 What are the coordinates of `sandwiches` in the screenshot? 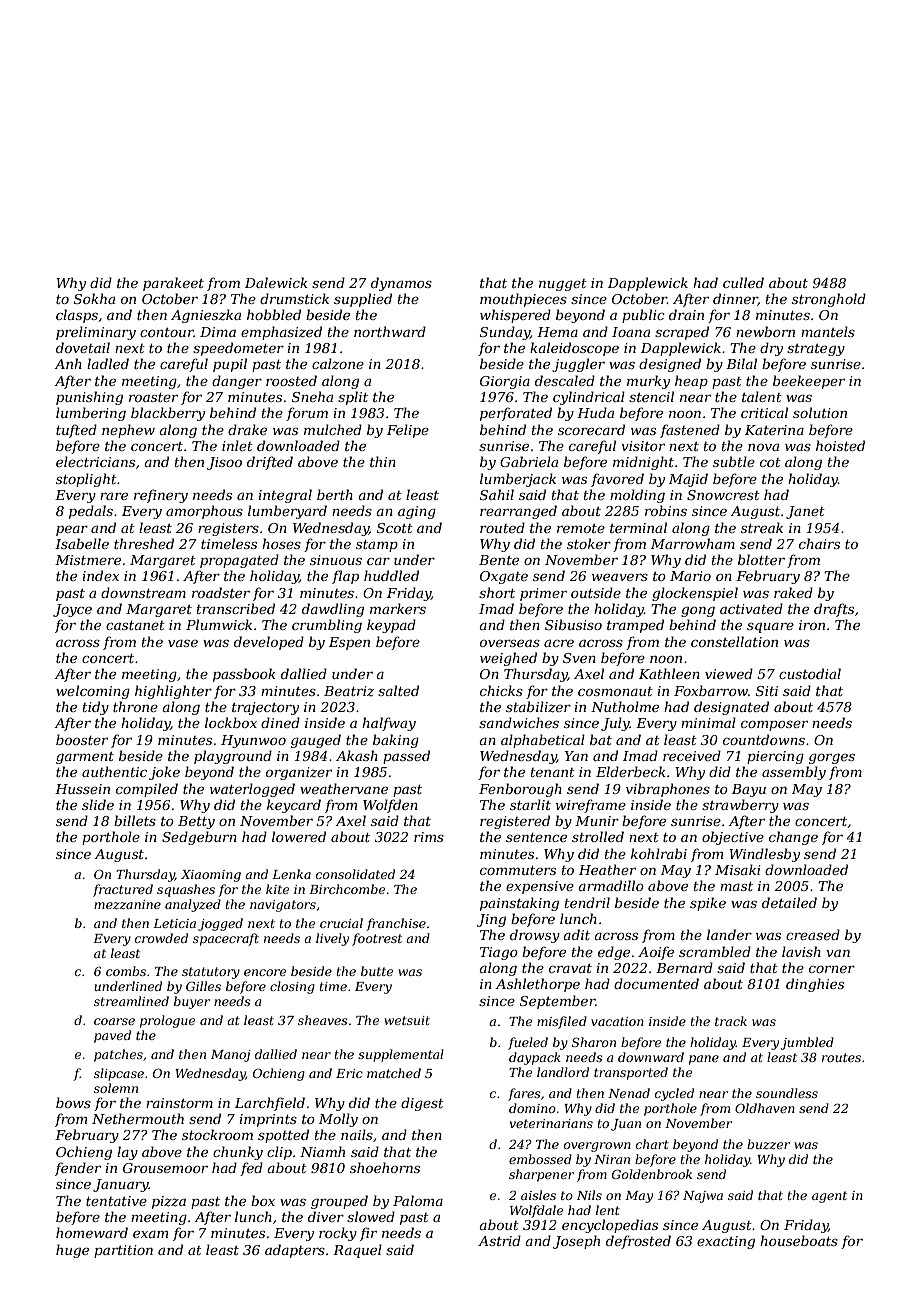 It's located at (519, 722).
